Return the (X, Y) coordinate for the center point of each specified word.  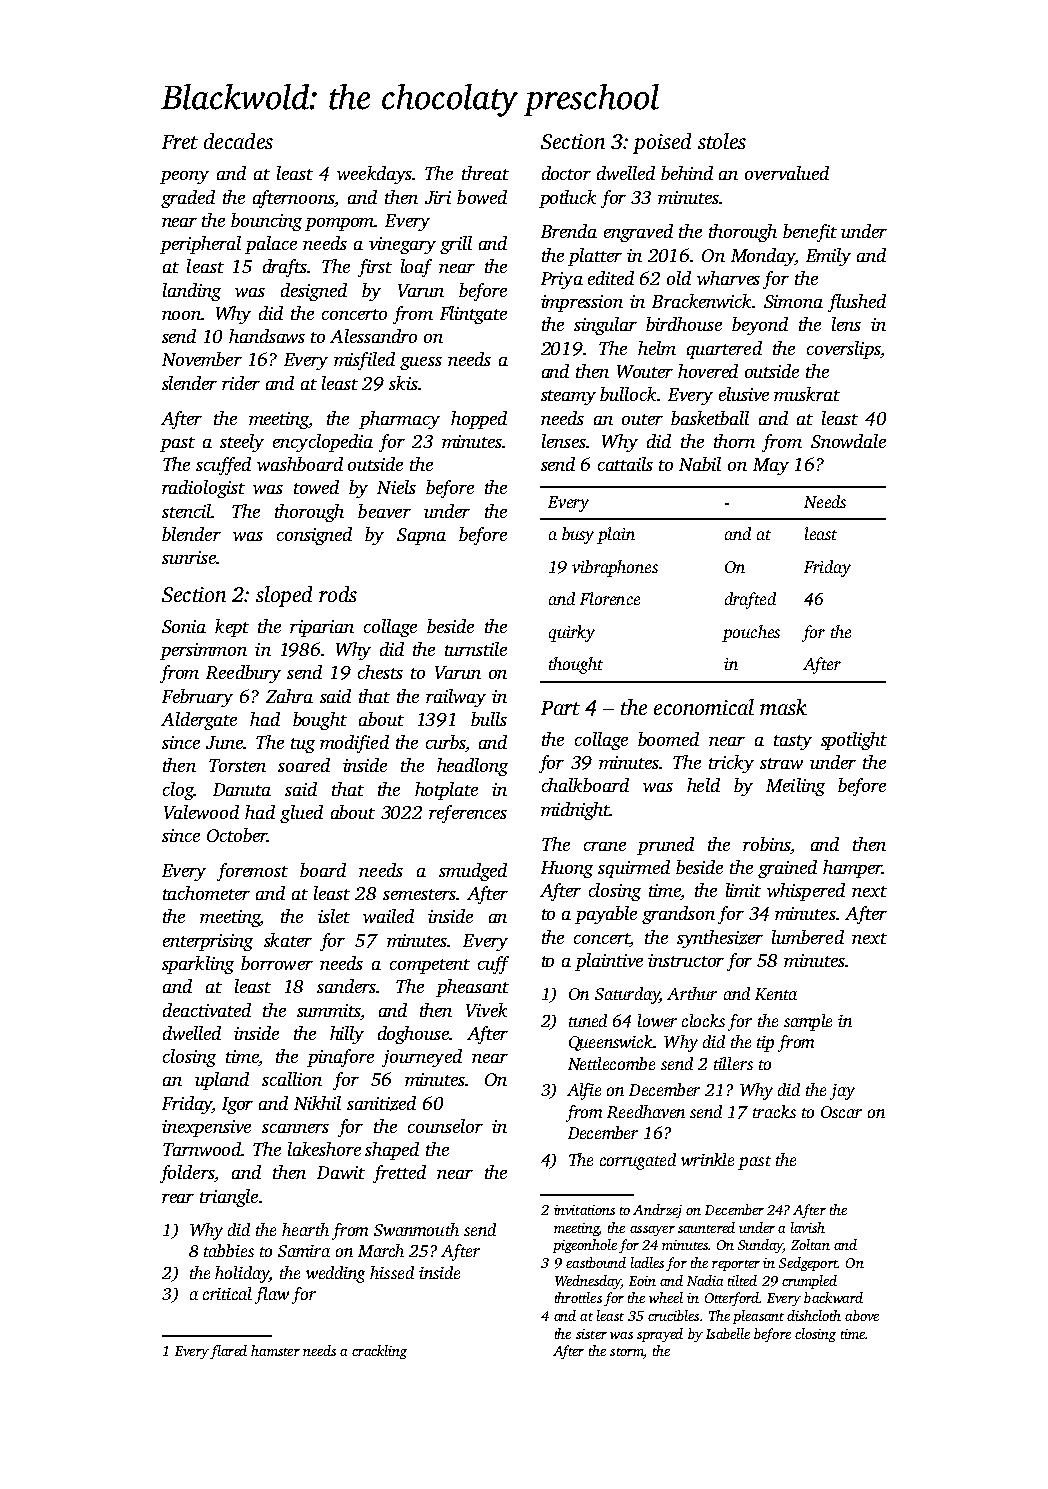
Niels (396, 487)
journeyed (422, 1058)
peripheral (200, 245)
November (202, 359)
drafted (750, 600)
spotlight (854, 741)
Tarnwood (202, 1149)
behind (687, 173)
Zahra (289, 696)
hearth (305, 1229)
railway (456, 698)
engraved (638, 233)
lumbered (808, 937)
